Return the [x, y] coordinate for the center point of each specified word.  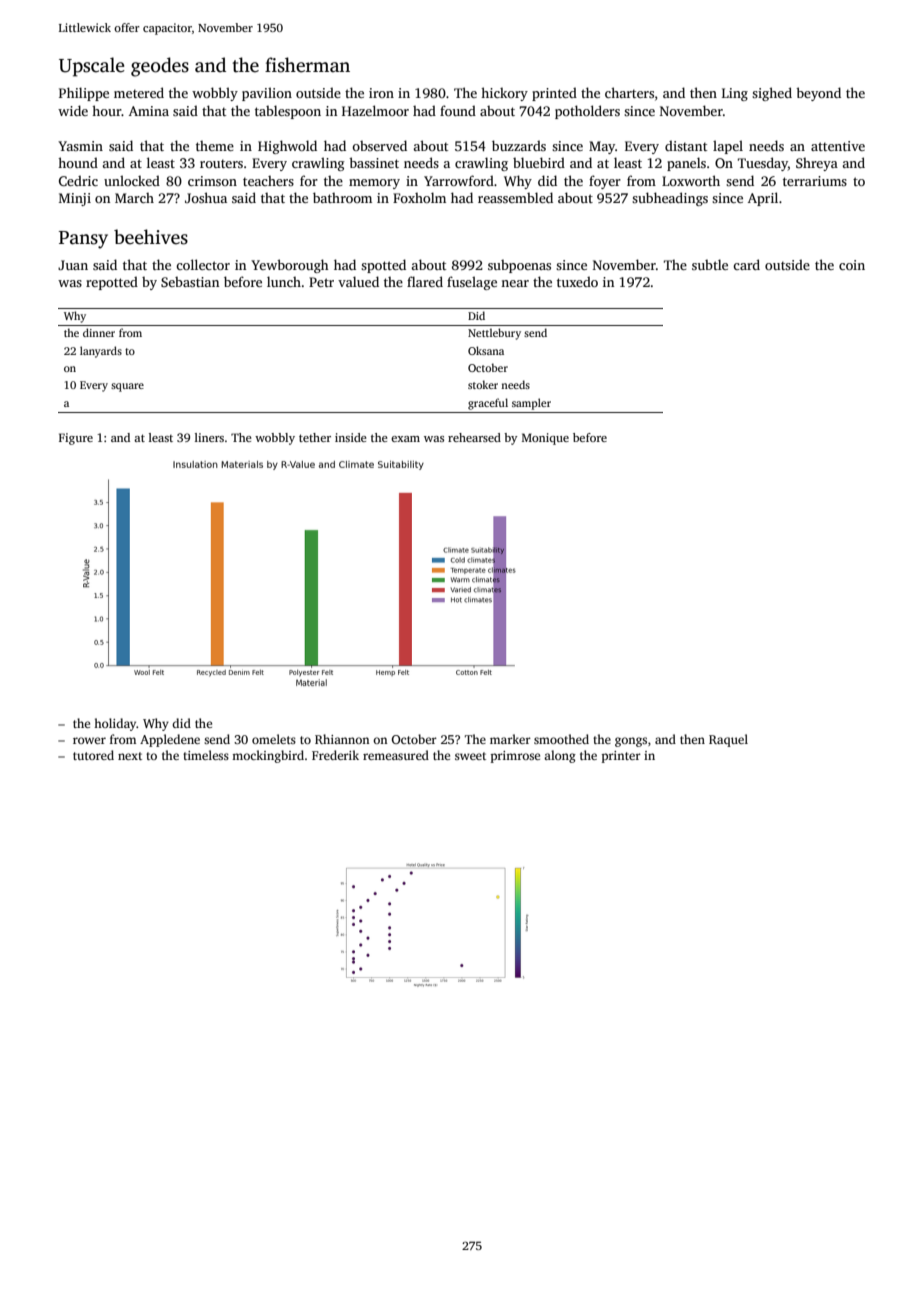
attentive [838, 146]
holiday [115, 724]
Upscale [92, 67]
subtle [710, 264]
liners [209, 437]
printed [554, 94]
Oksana [486, 350]
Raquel [728, 740]
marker [510, 739]
